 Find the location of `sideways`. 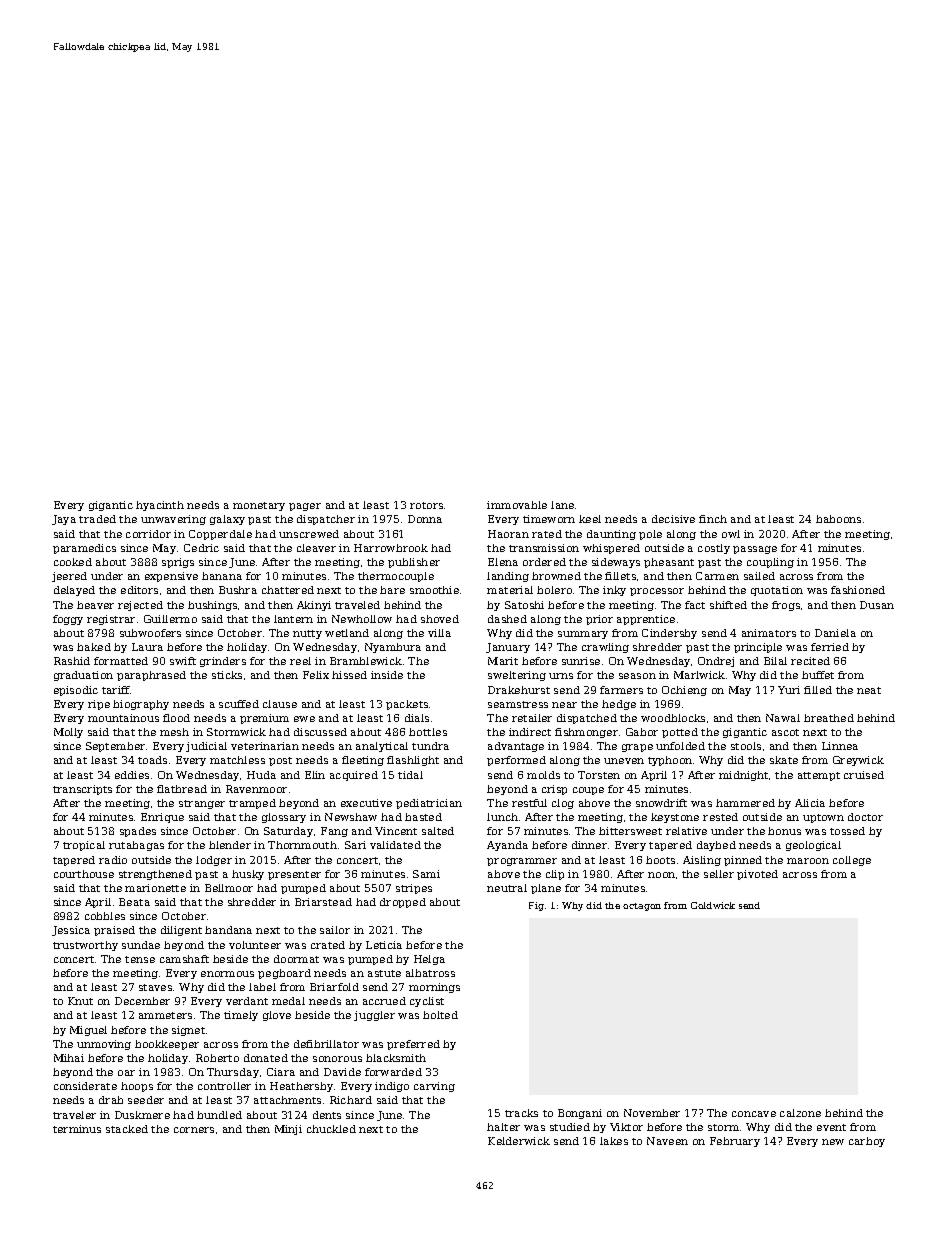

sideways is located at coordinates (616, 563).
